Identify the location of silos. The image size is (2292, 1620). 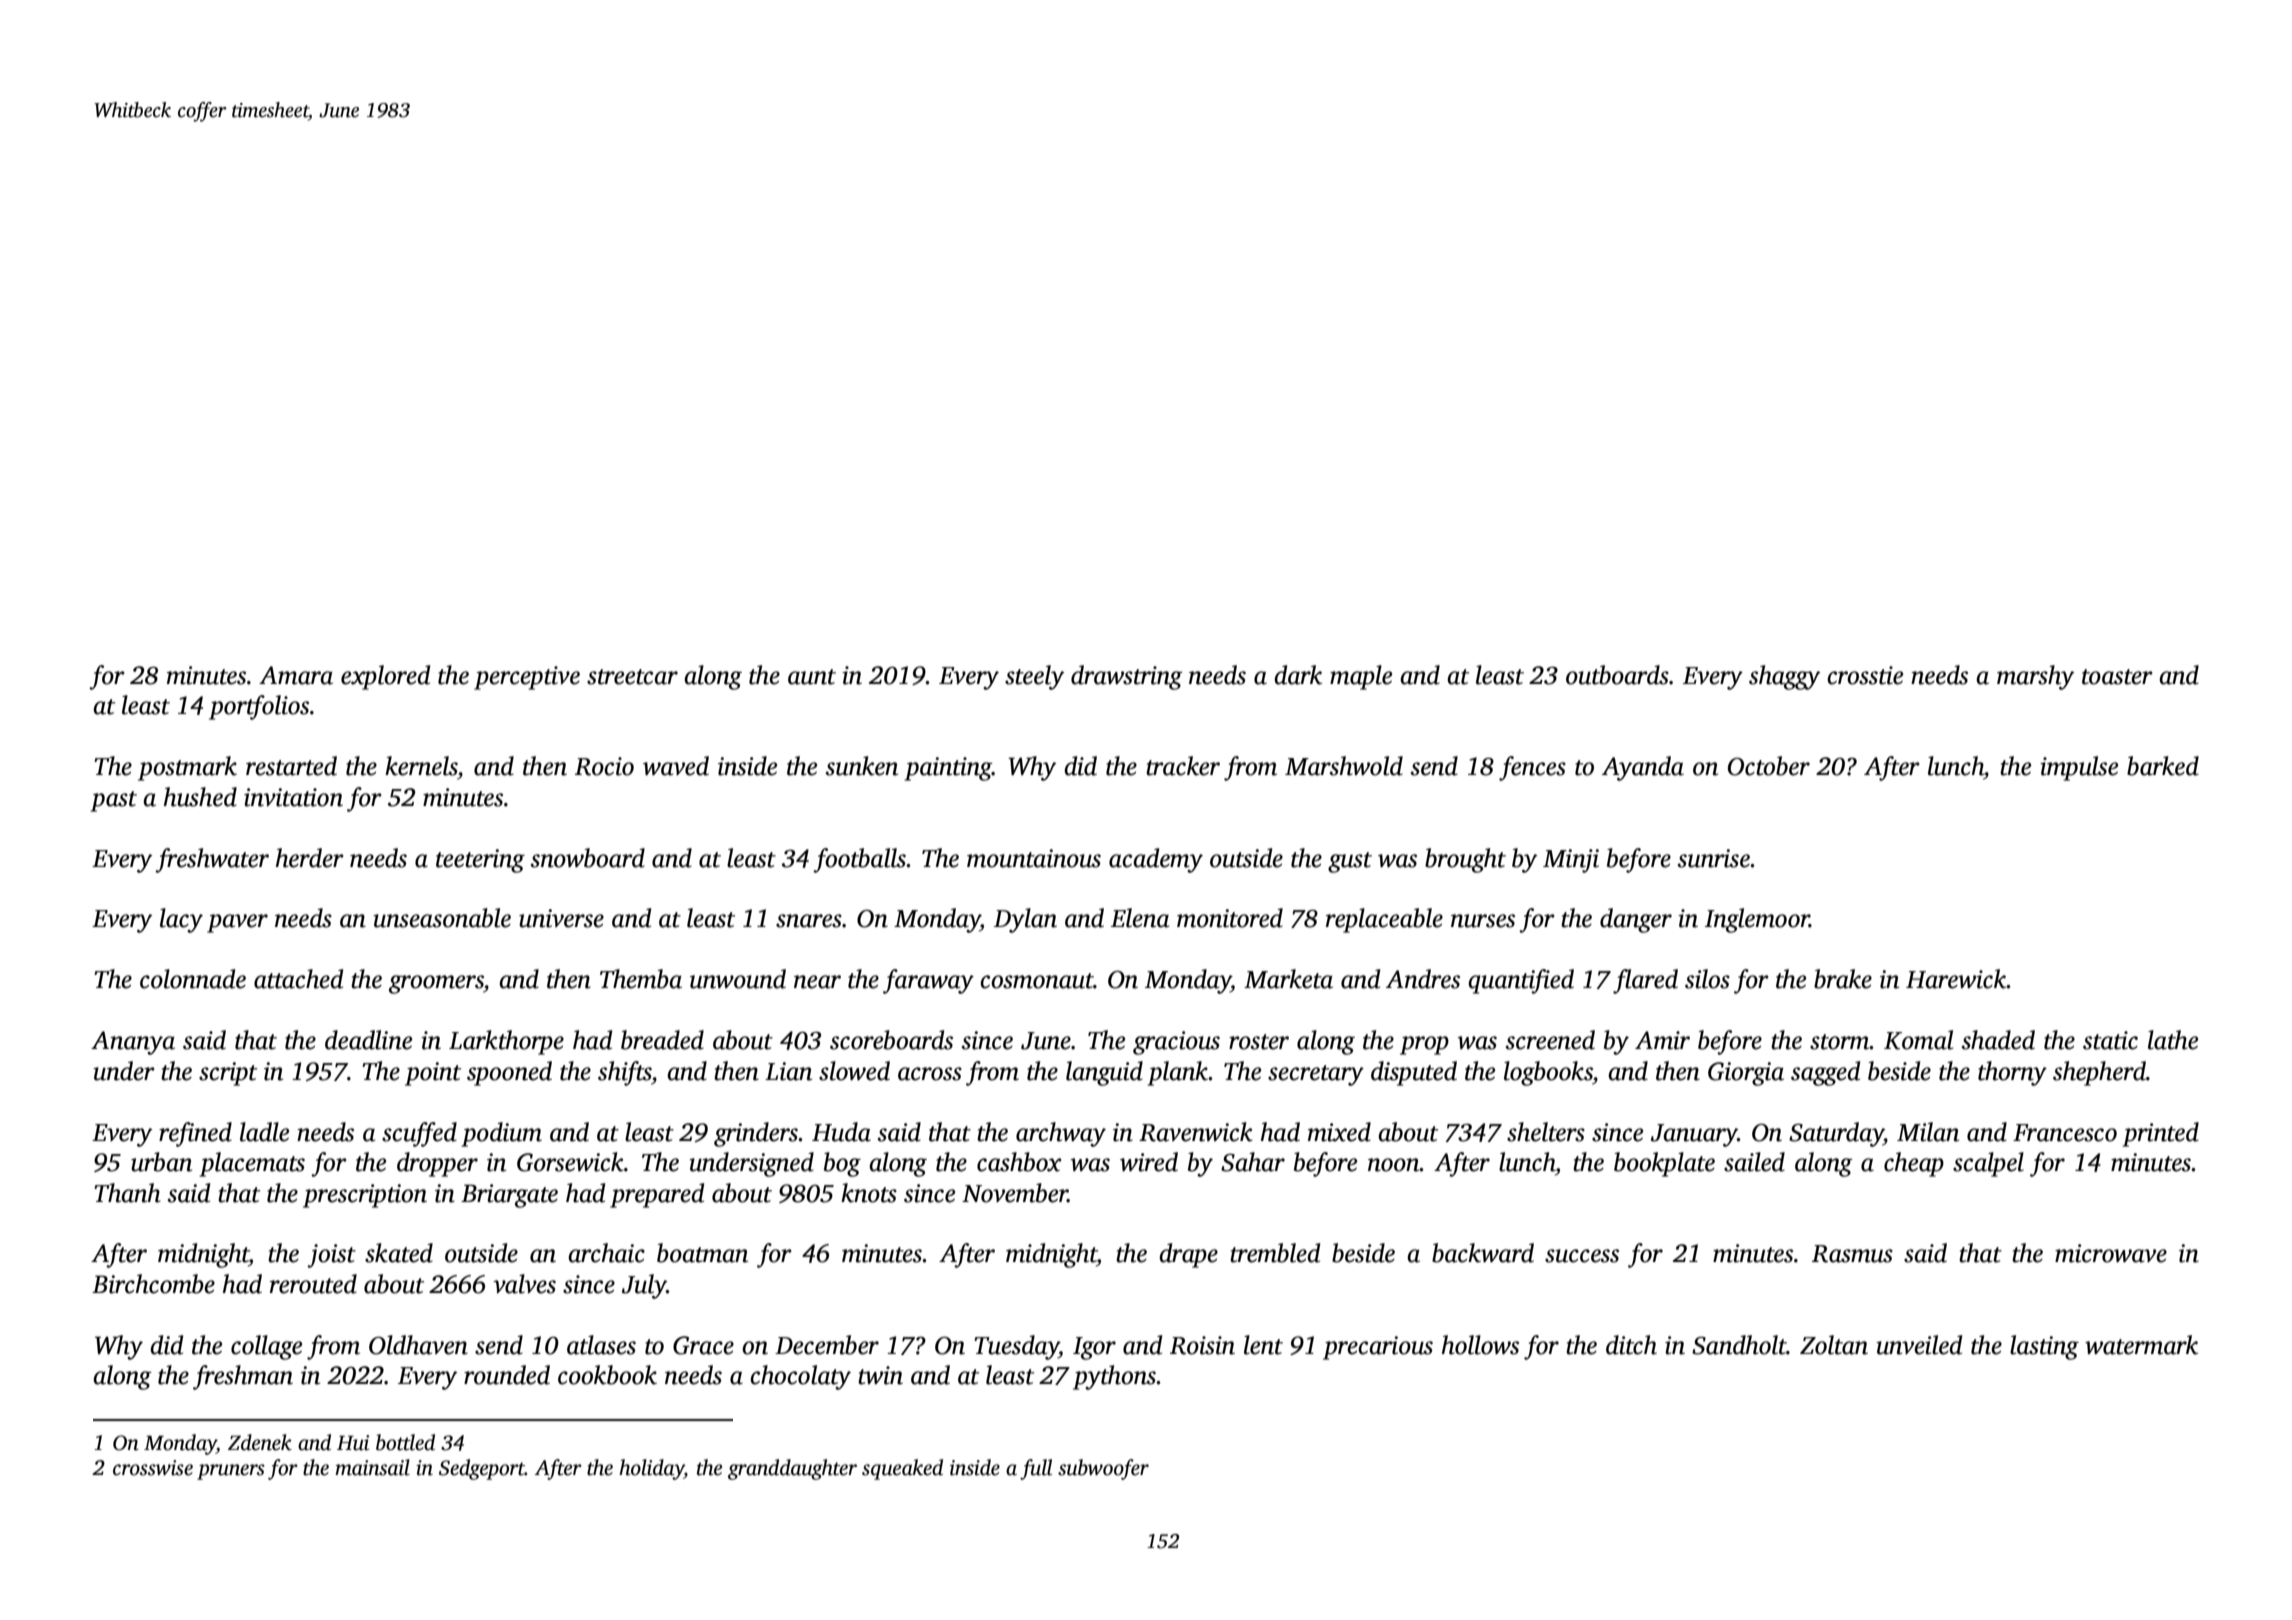
(1707, 979).
